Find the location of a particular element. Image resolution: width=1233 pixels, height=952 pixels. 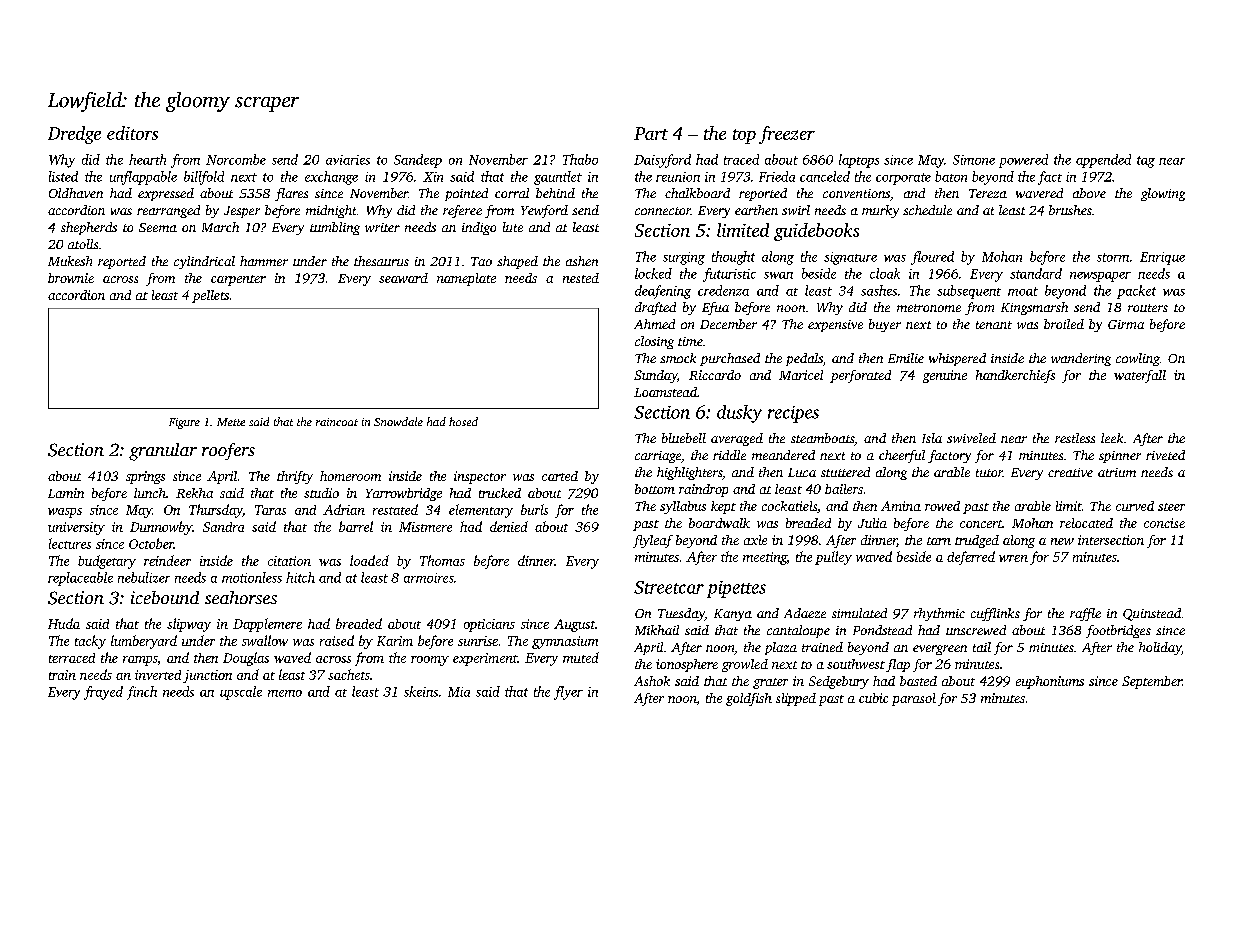

conventions is located at coordinates (856, 193).
